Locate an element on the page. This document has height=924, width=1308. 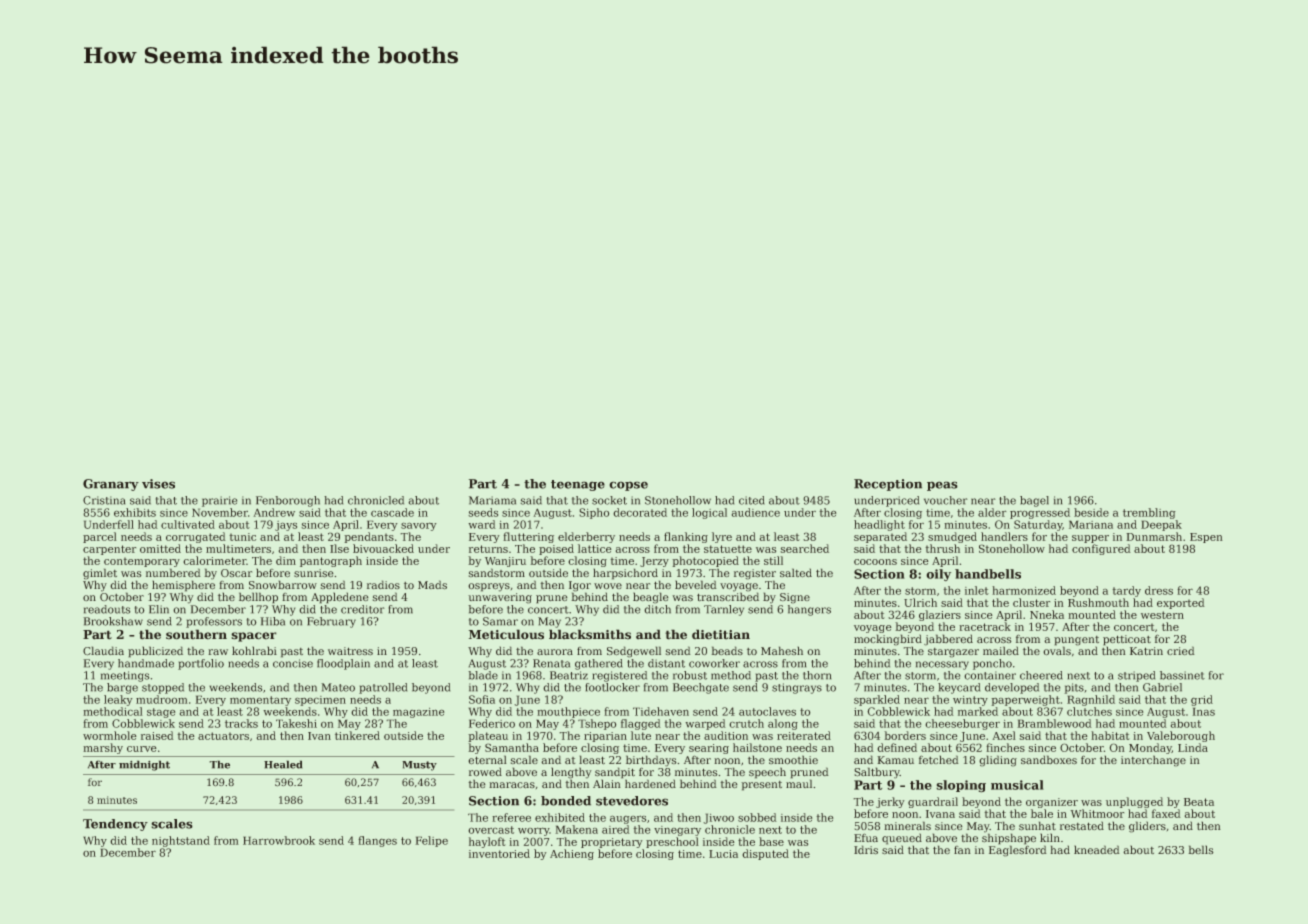
Brookshaw is located at coordinates (113, 621).
